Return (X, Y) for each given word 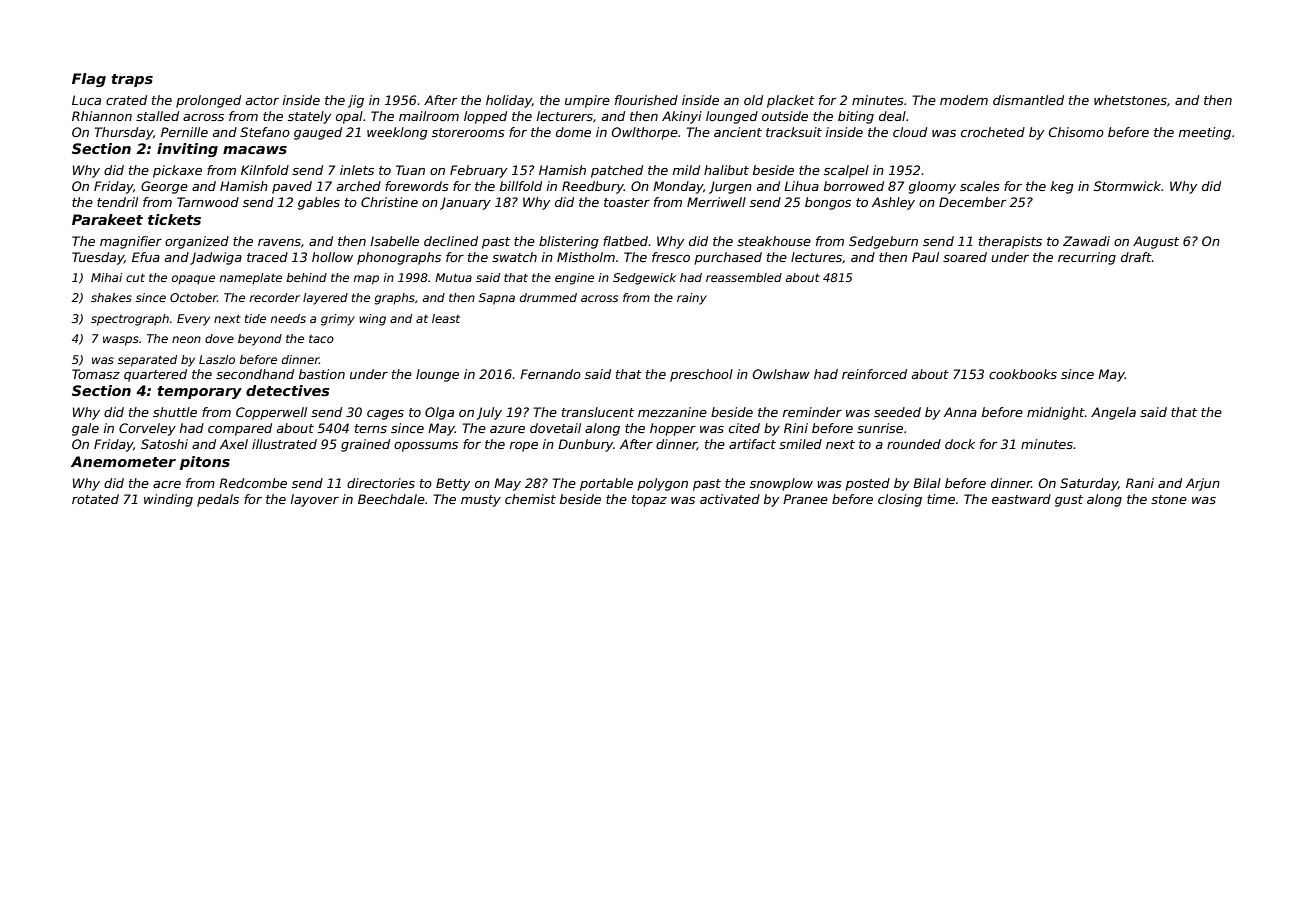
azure (507, 429)
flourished (646, 100)
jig (356, 101)
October (193, 297)
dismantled (1028, 100)
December (972, 202)
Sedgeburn (883, 242)
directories (381, 483)
